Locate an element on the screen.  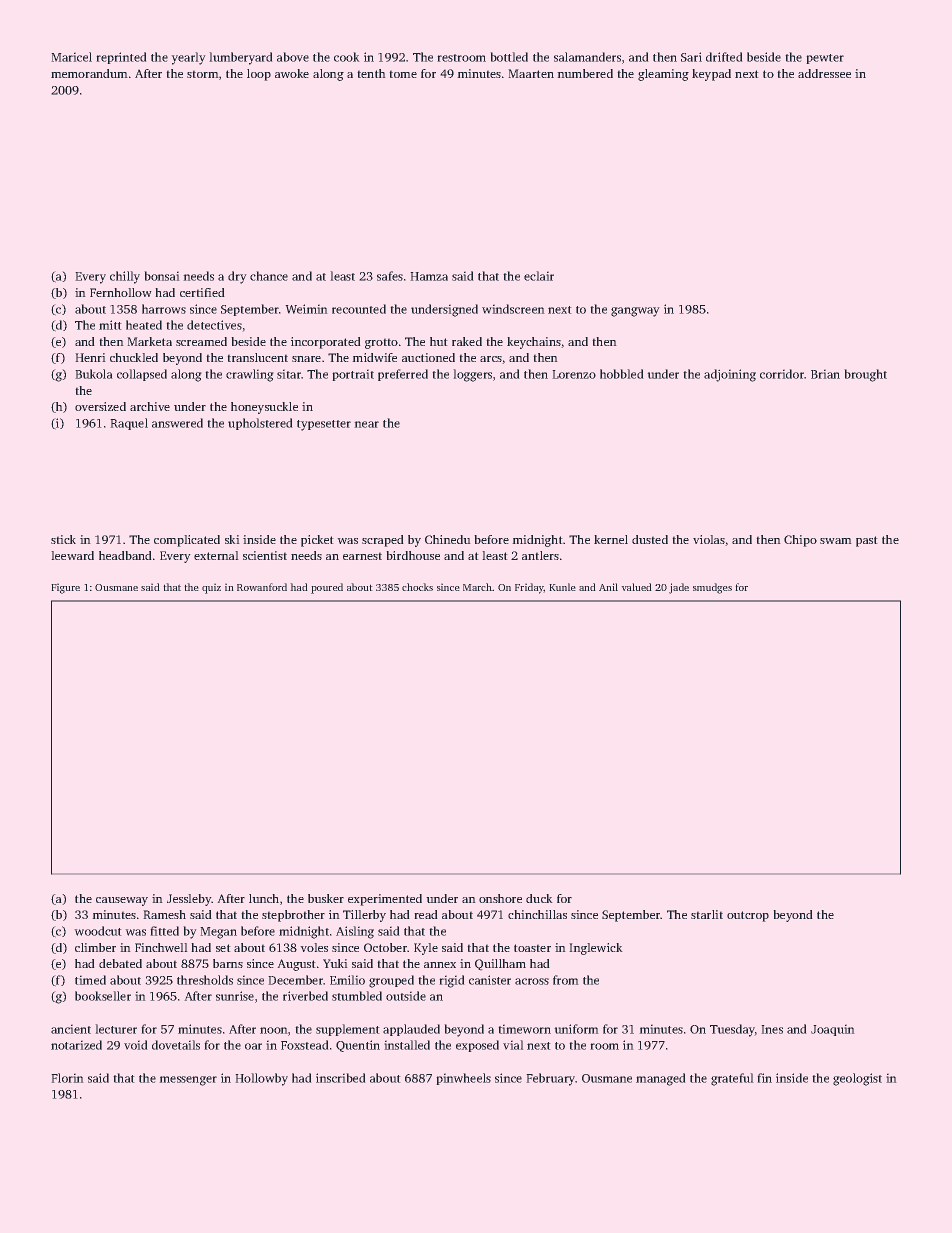
past is located at coordinates (867, 541).
